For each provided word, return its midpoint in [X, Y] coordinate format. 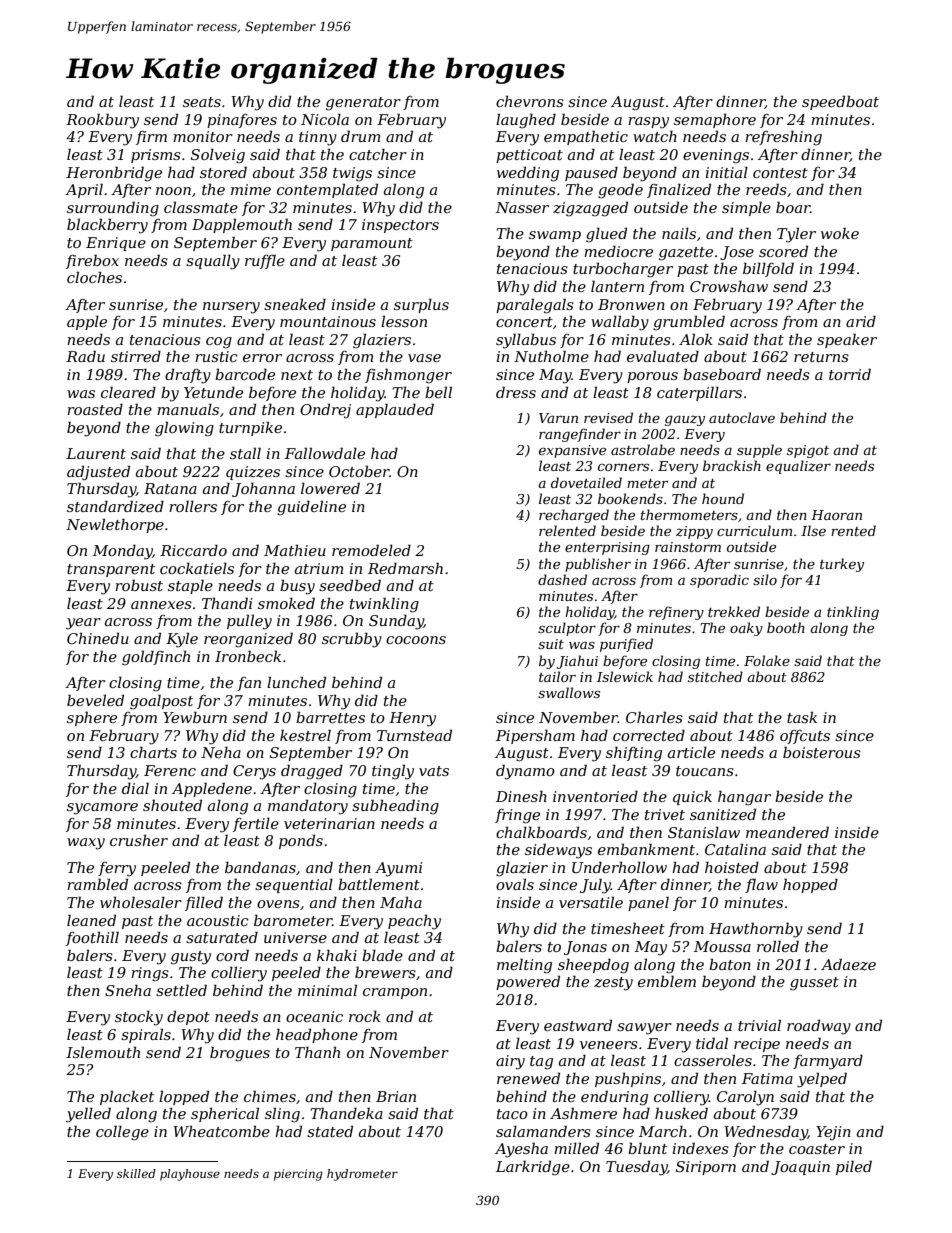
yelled [88, 1115]
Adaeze [848, 964]
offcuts [805, 737]
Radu [85, 356]
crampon [395, 993]
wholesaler [141, 902]
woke [840, 233]
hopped [810, 885]
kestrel [305, 735]
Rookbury [102, 121]
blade [382, 955]
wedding [528, 174]
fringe [517, 816]
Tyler [796, 235]
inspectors [400, 226]
